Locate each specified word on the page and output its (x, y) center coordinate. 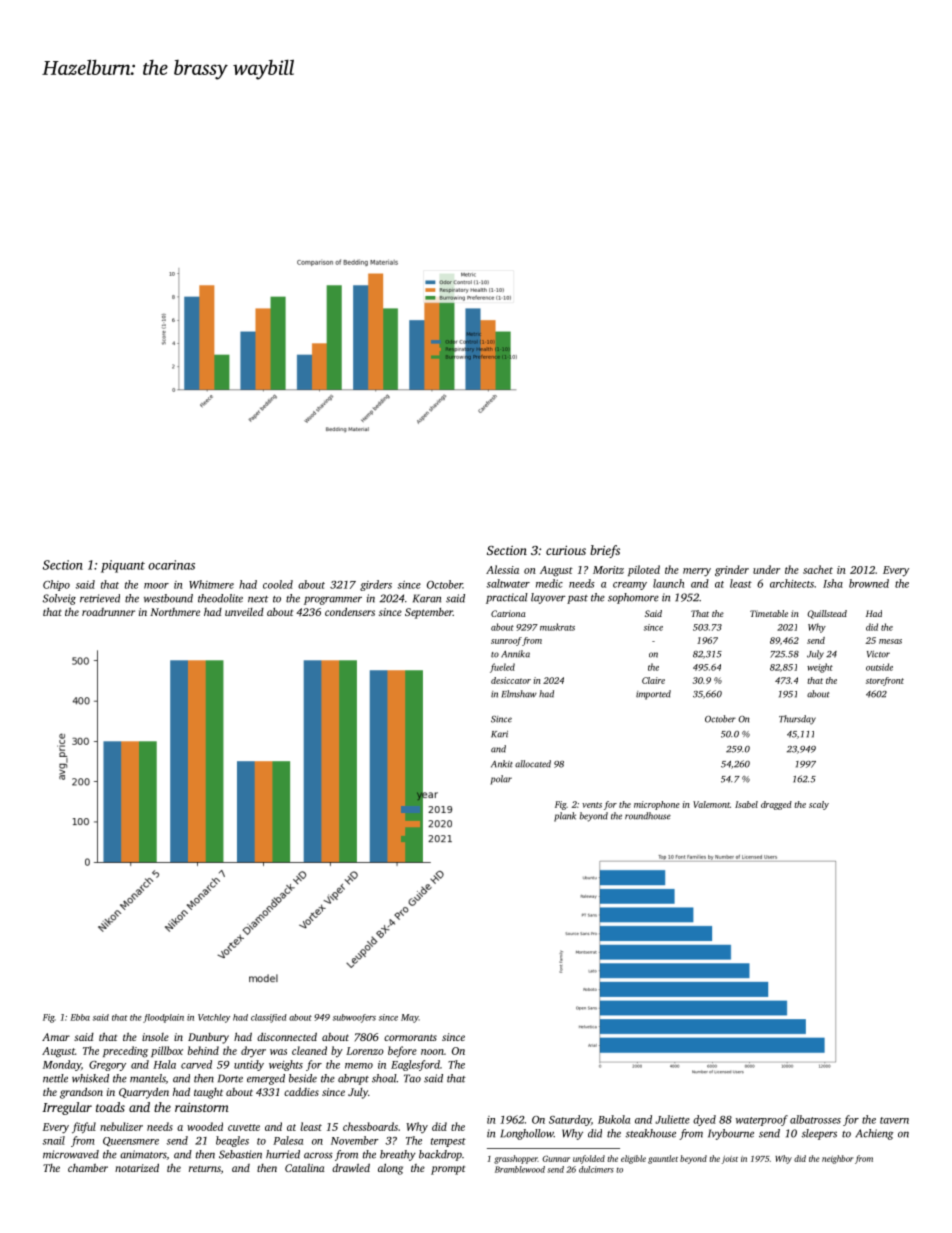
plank (565, 817)
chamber (88, 1168)
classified (269, 1018)
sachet (818, 569)
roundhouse (648, 816)
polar (501, 780)
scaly (819, 805)
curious (566, 550)
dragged (776, 805)
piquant (123, 566)
